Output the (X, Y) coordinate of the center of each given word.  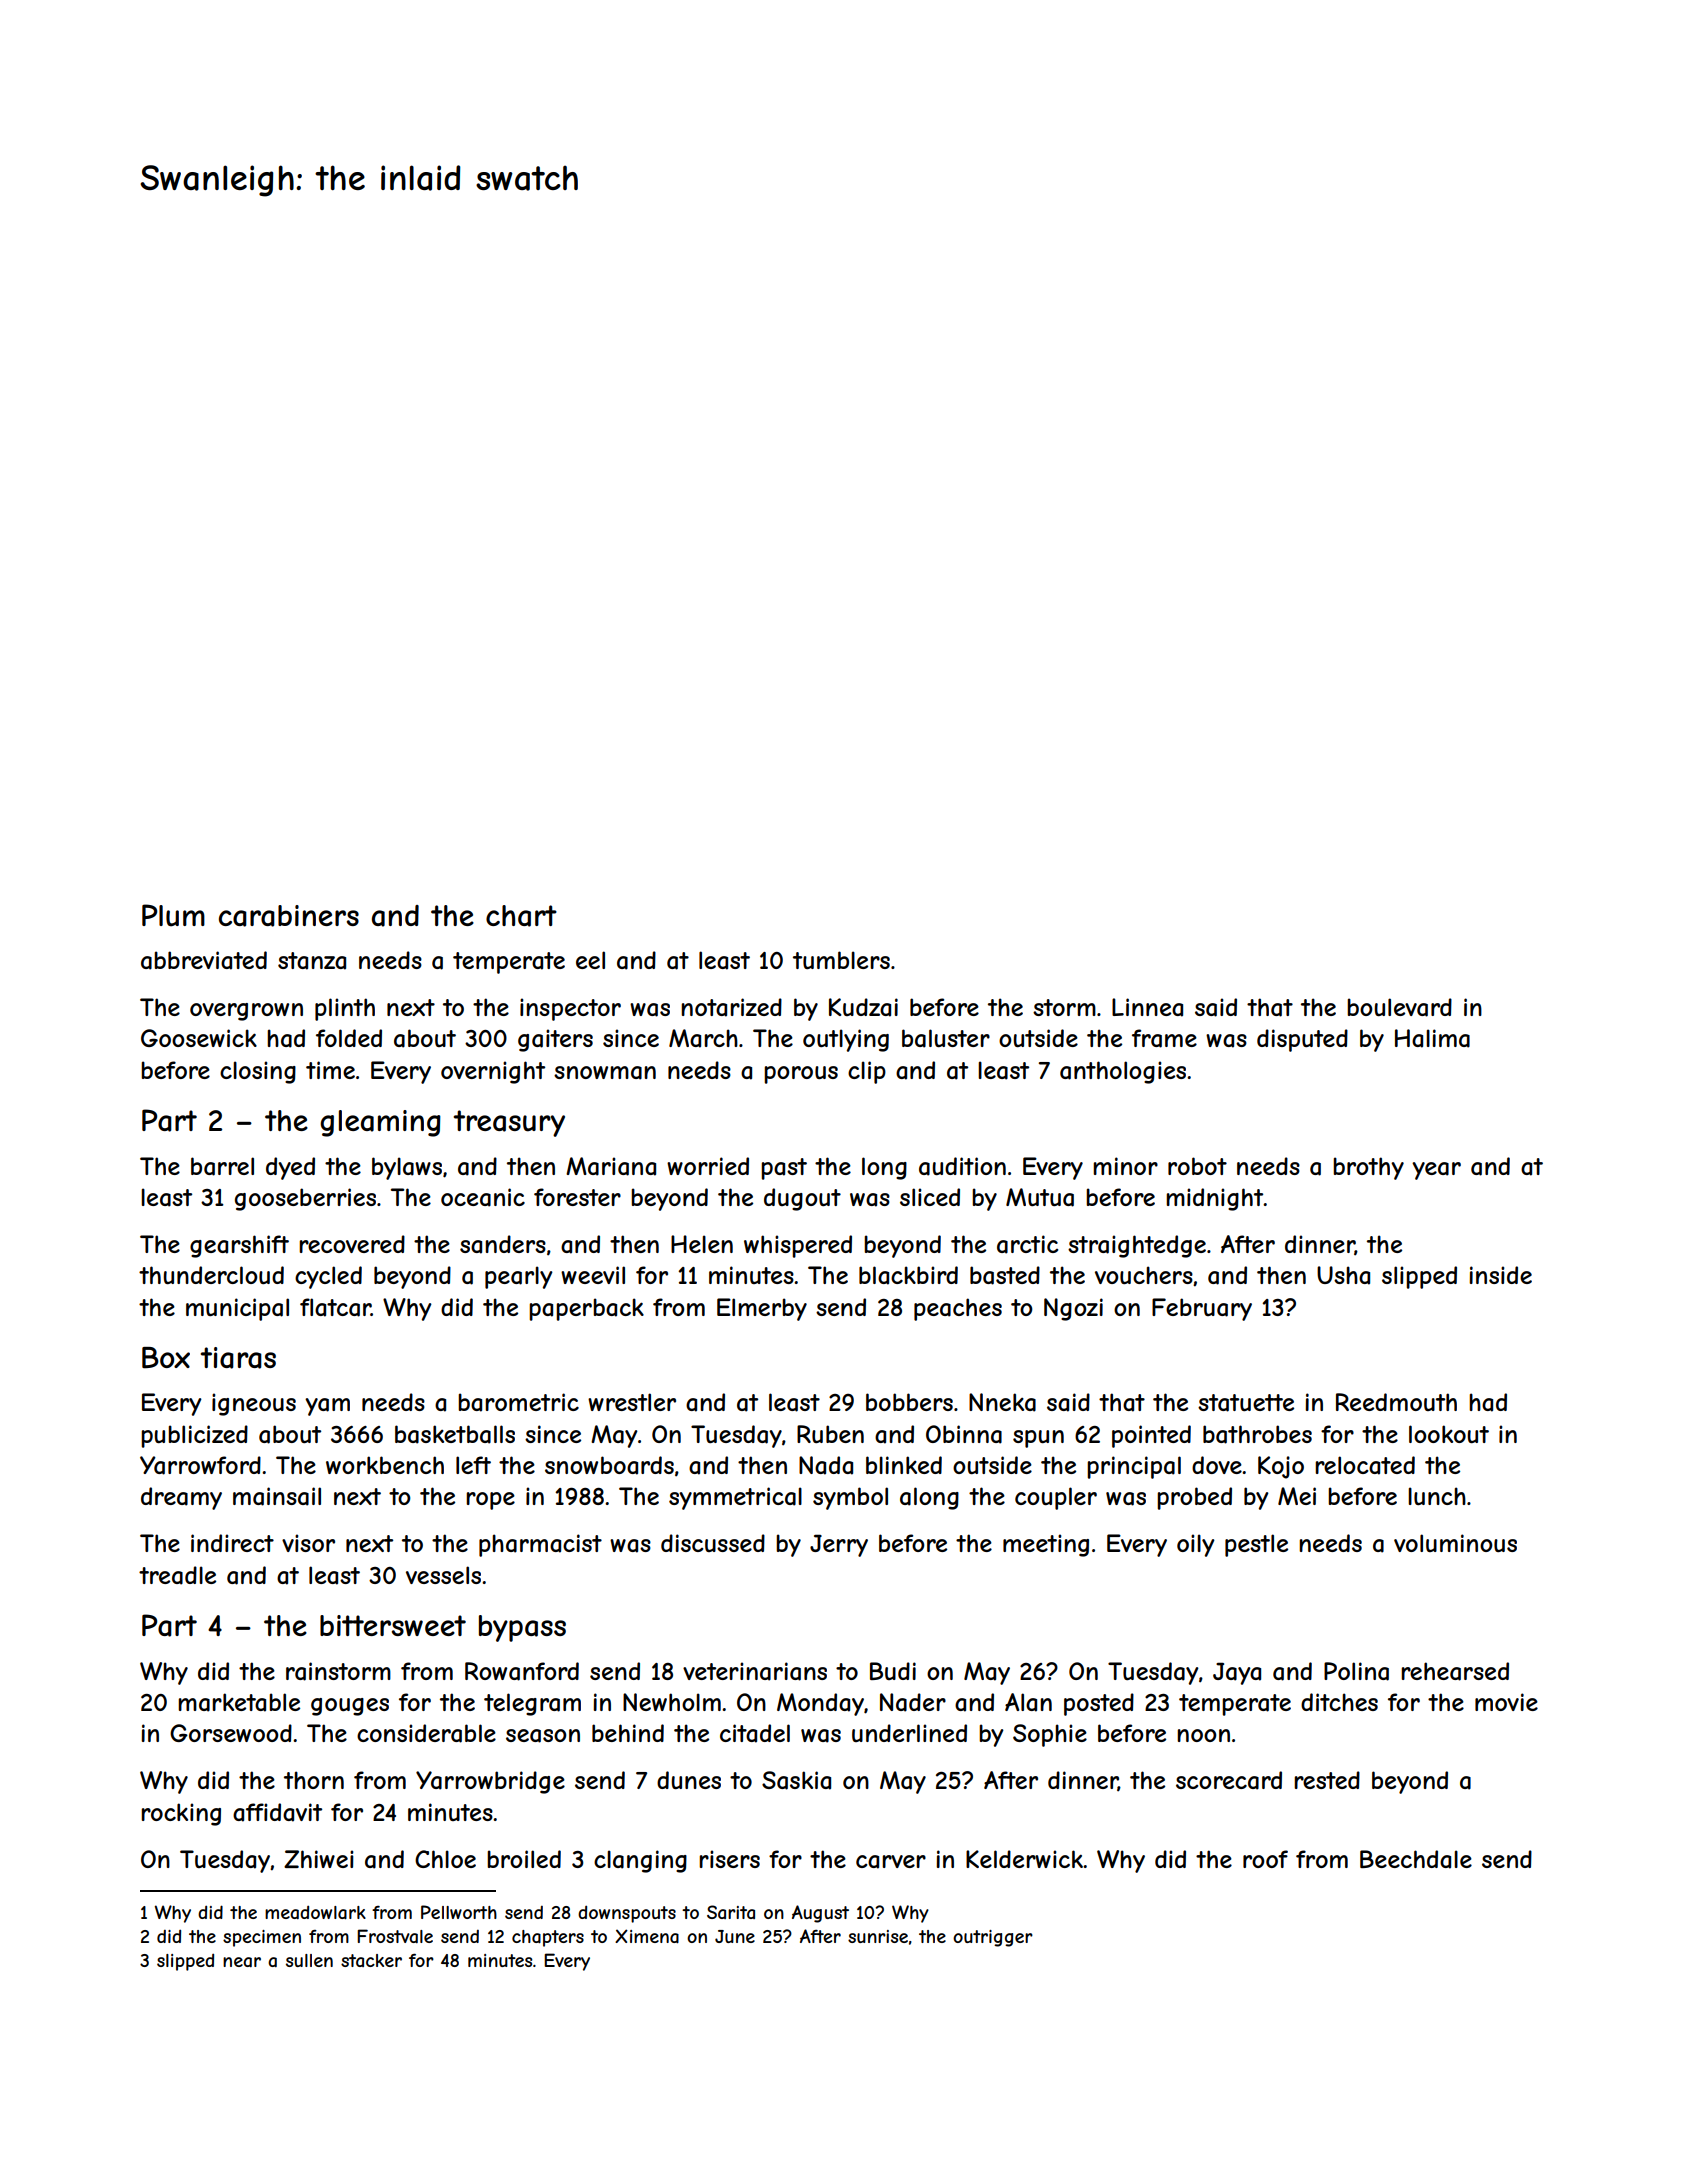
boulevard (1399, 1007)
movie (1506, 1702)
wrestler (632, 1402)
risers (729, 1859)
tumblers (841, 960)
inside (1500, 1275)
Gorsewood (231, 1733)
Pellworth (459, 1912)
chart (521, 916)
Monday (820, 1704)
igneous (254, 1404)
